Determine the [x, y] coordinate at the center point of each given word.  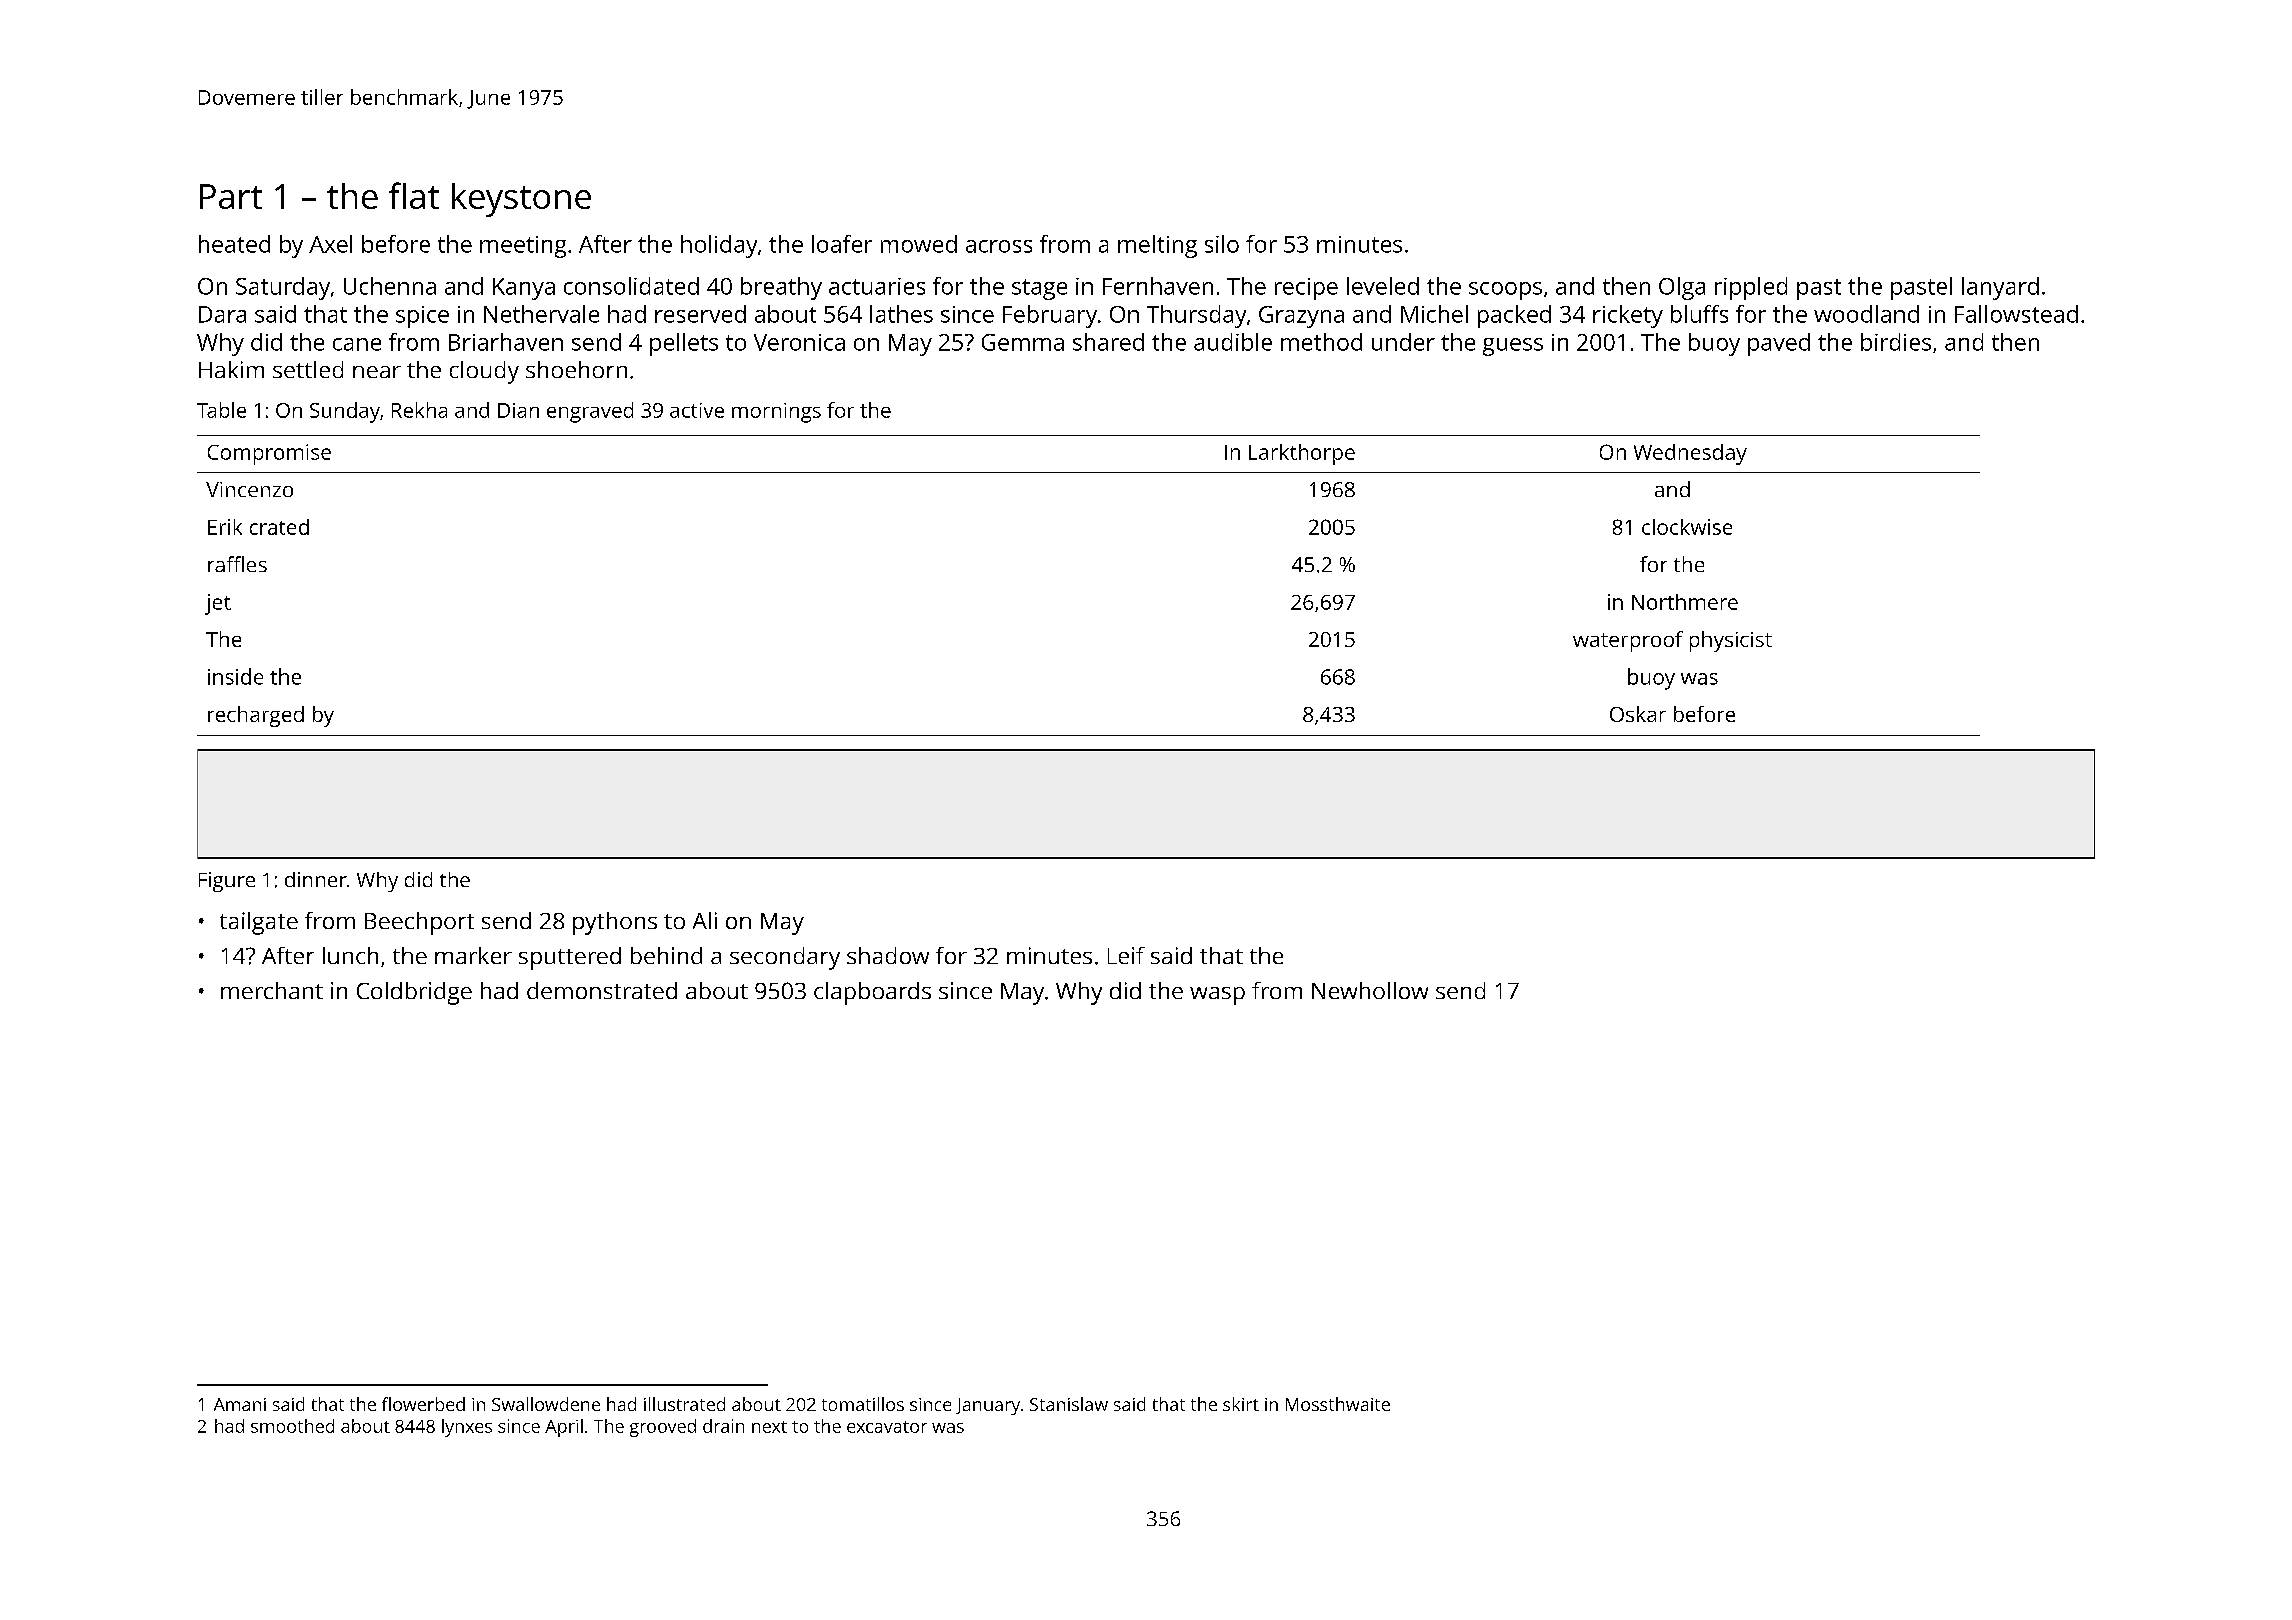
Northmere [1685, 602]
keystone [521, 200]
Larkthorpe [1302, 454]
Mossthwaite [1338, 1404]
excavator [887, 1427]
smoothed [292, 1426]
